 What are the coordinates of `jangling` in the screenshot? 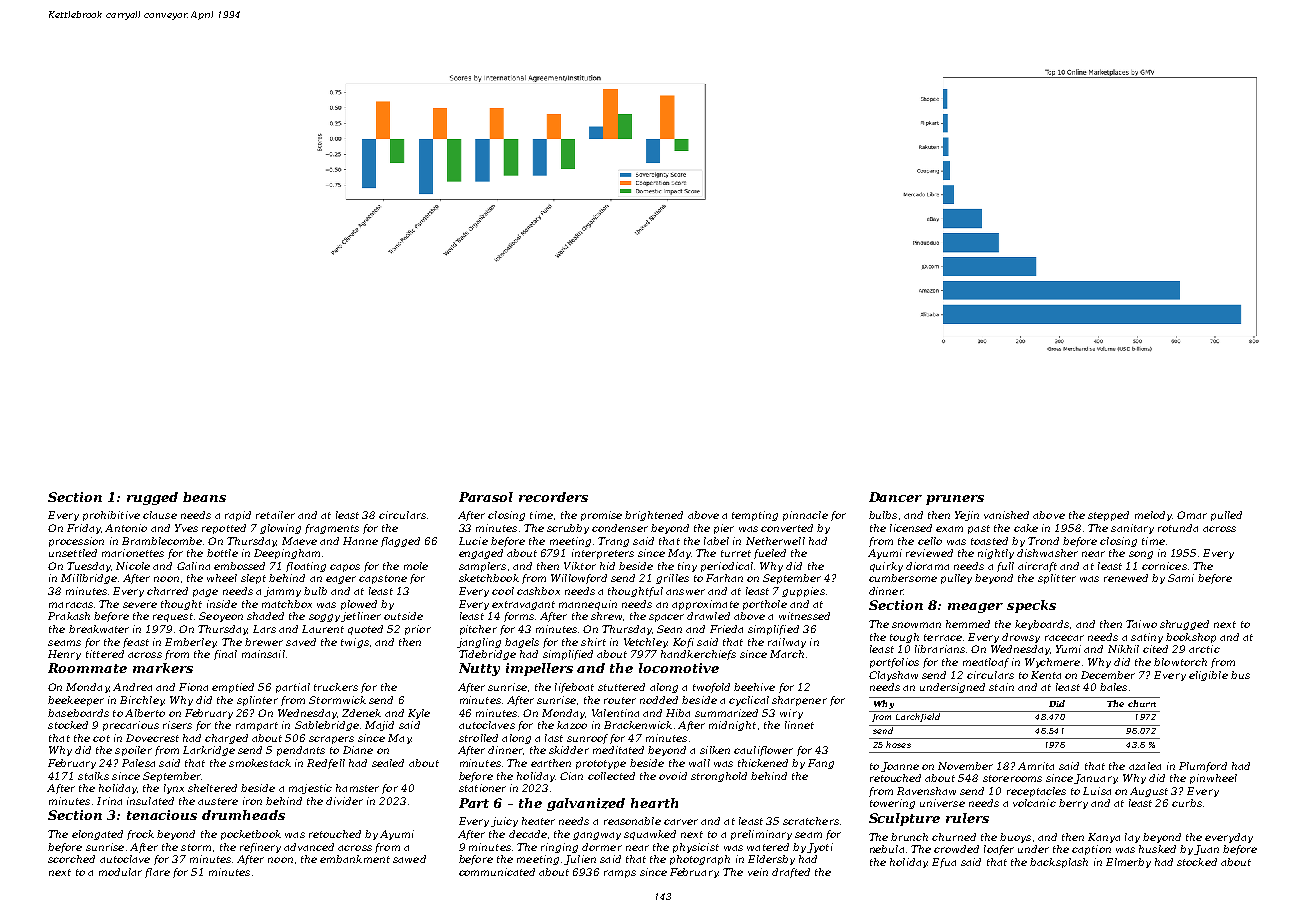 It's located at (479, 643).
